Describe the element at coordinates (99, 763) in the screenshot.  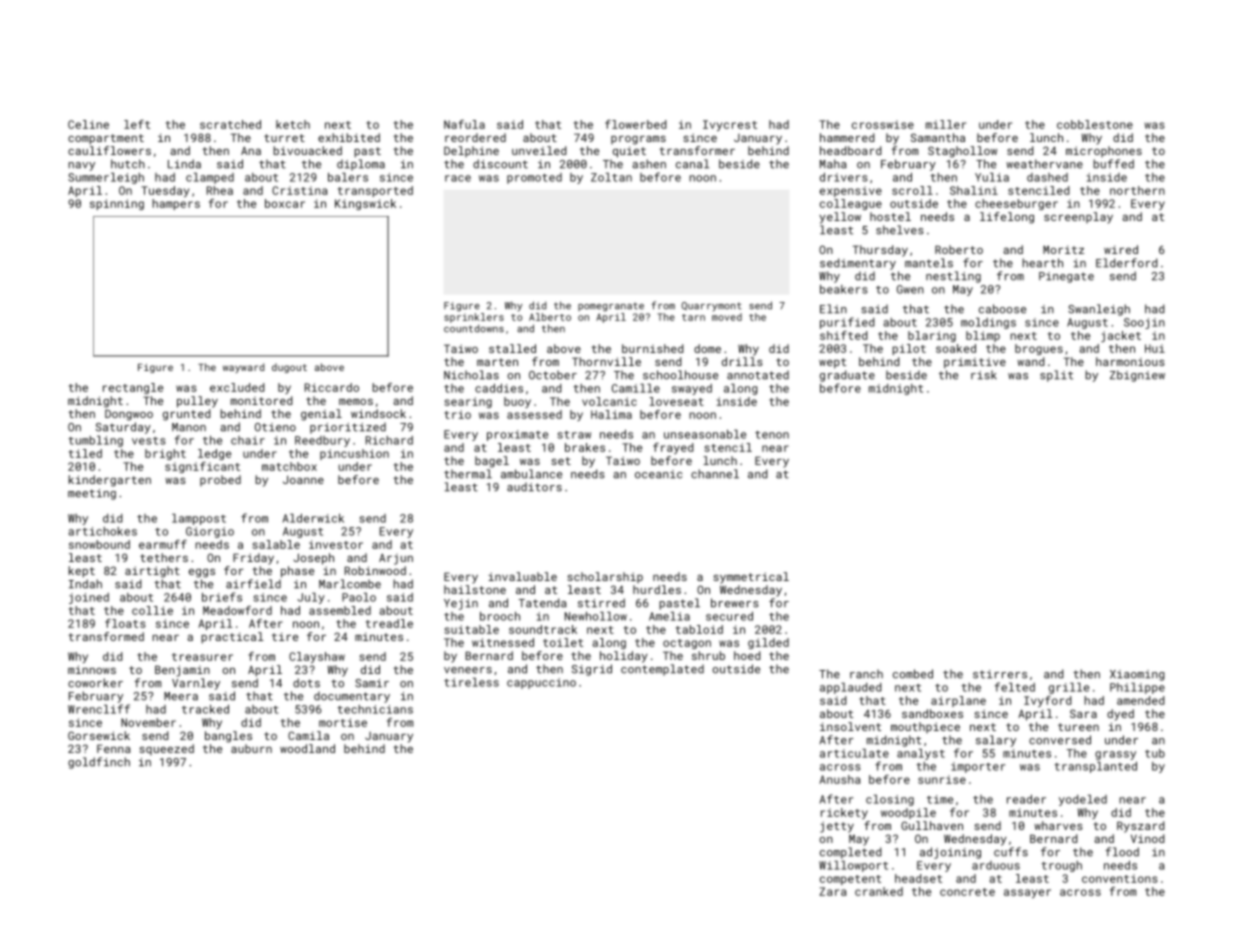
I see `goldfinch` at that location.
